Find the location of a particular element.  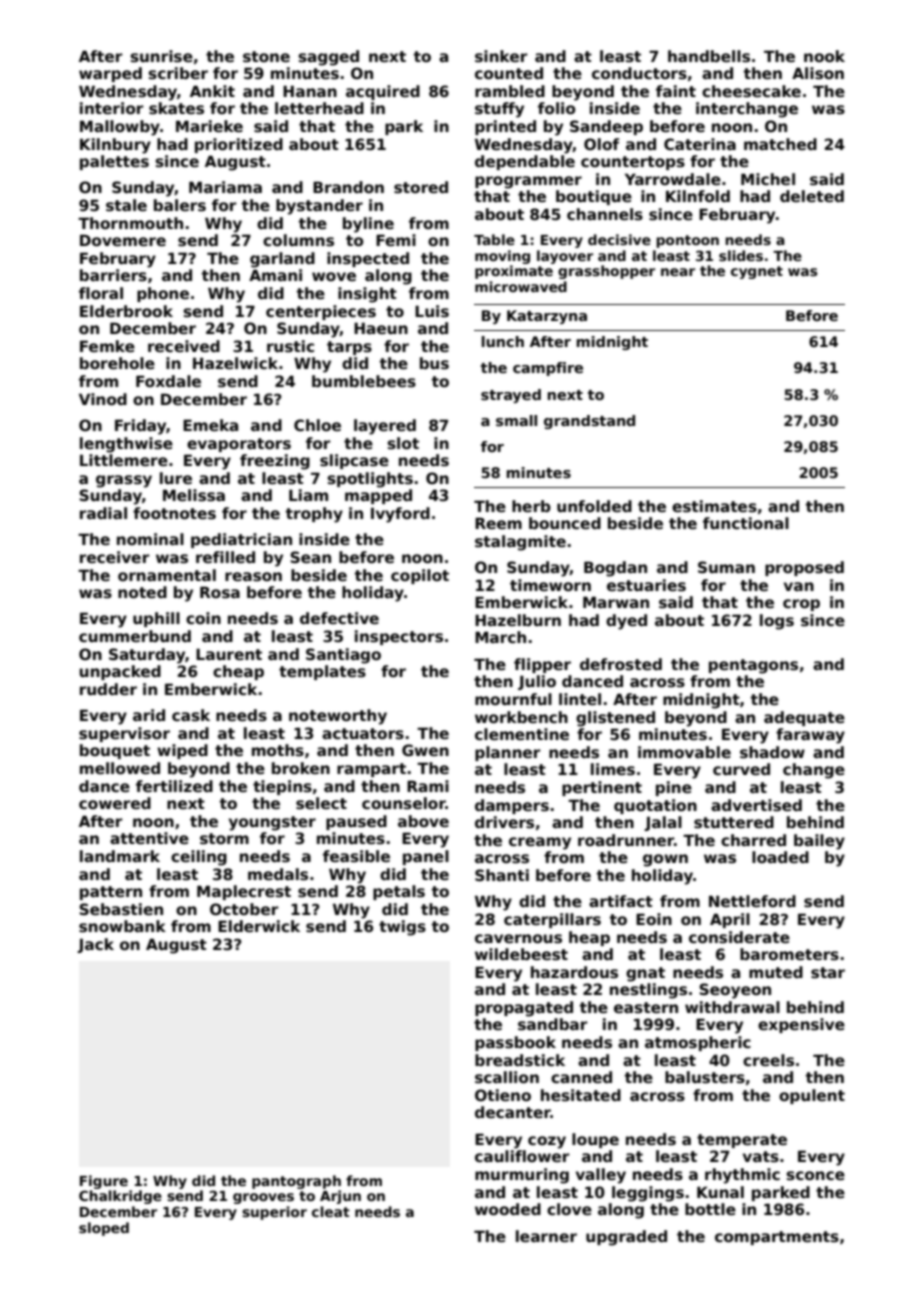

tarps is located at coordinates (349, 348).
